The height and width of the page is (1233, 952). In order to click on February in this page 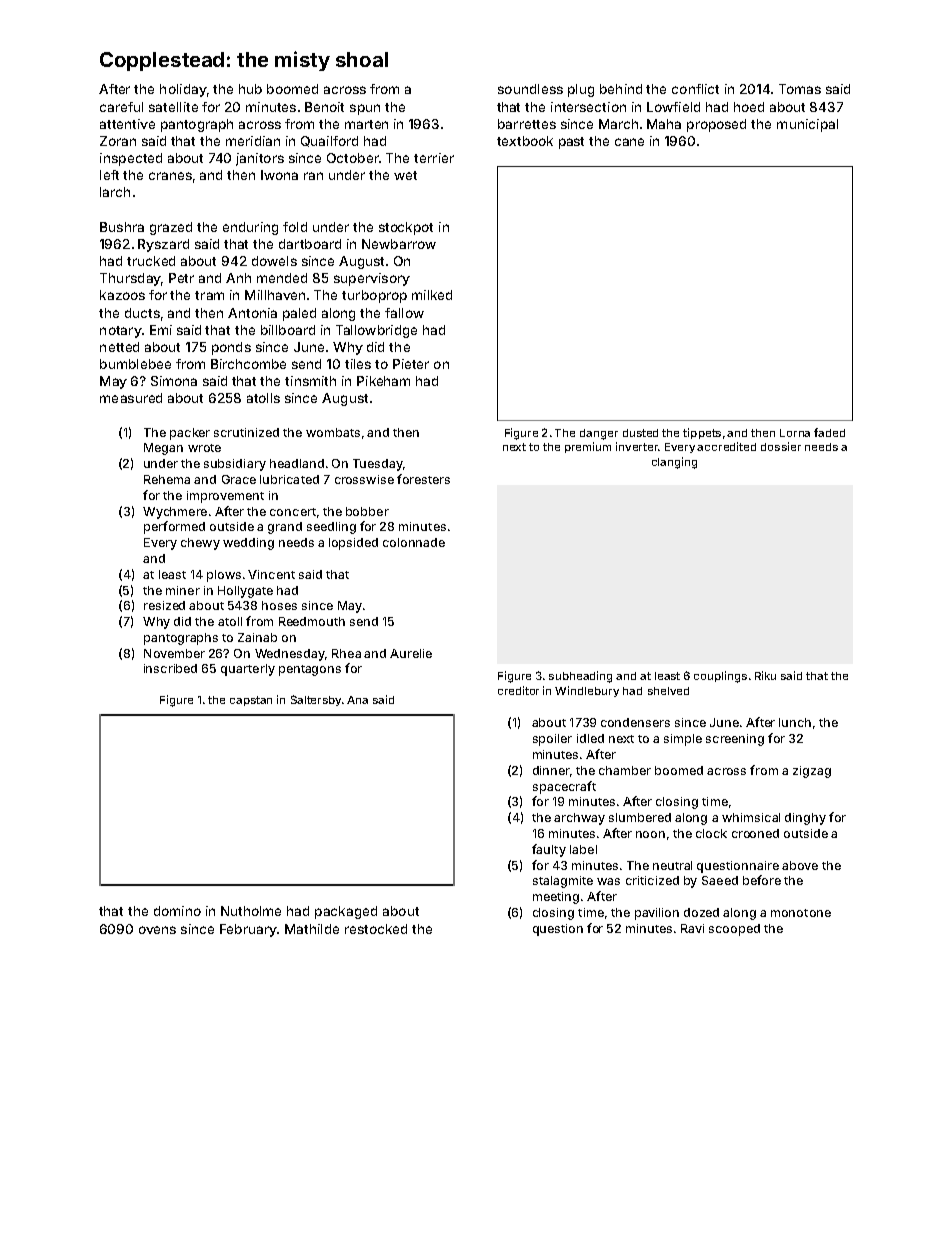, I will do `click(248, 930)`.
